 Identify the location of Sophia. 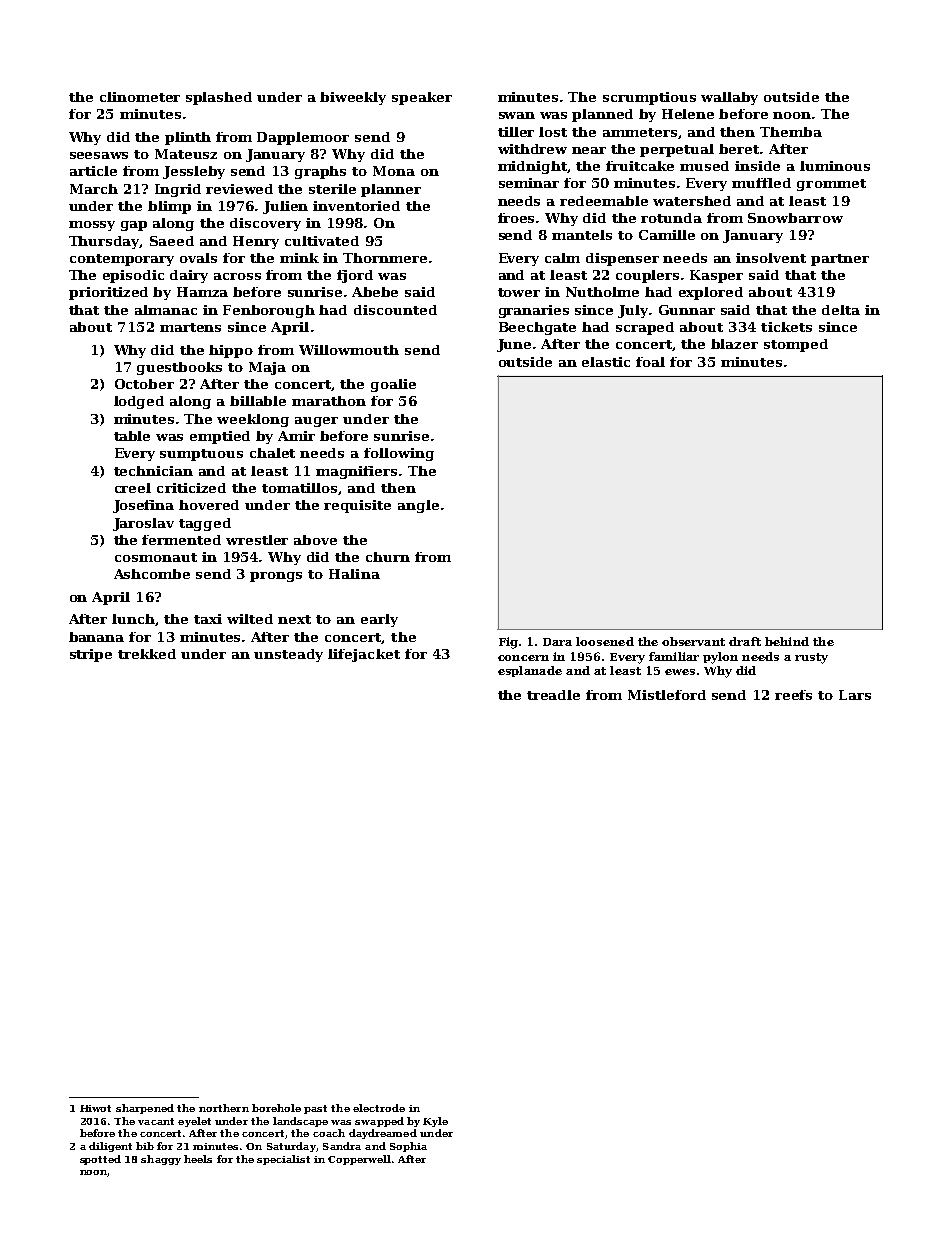
(408, 1147).
